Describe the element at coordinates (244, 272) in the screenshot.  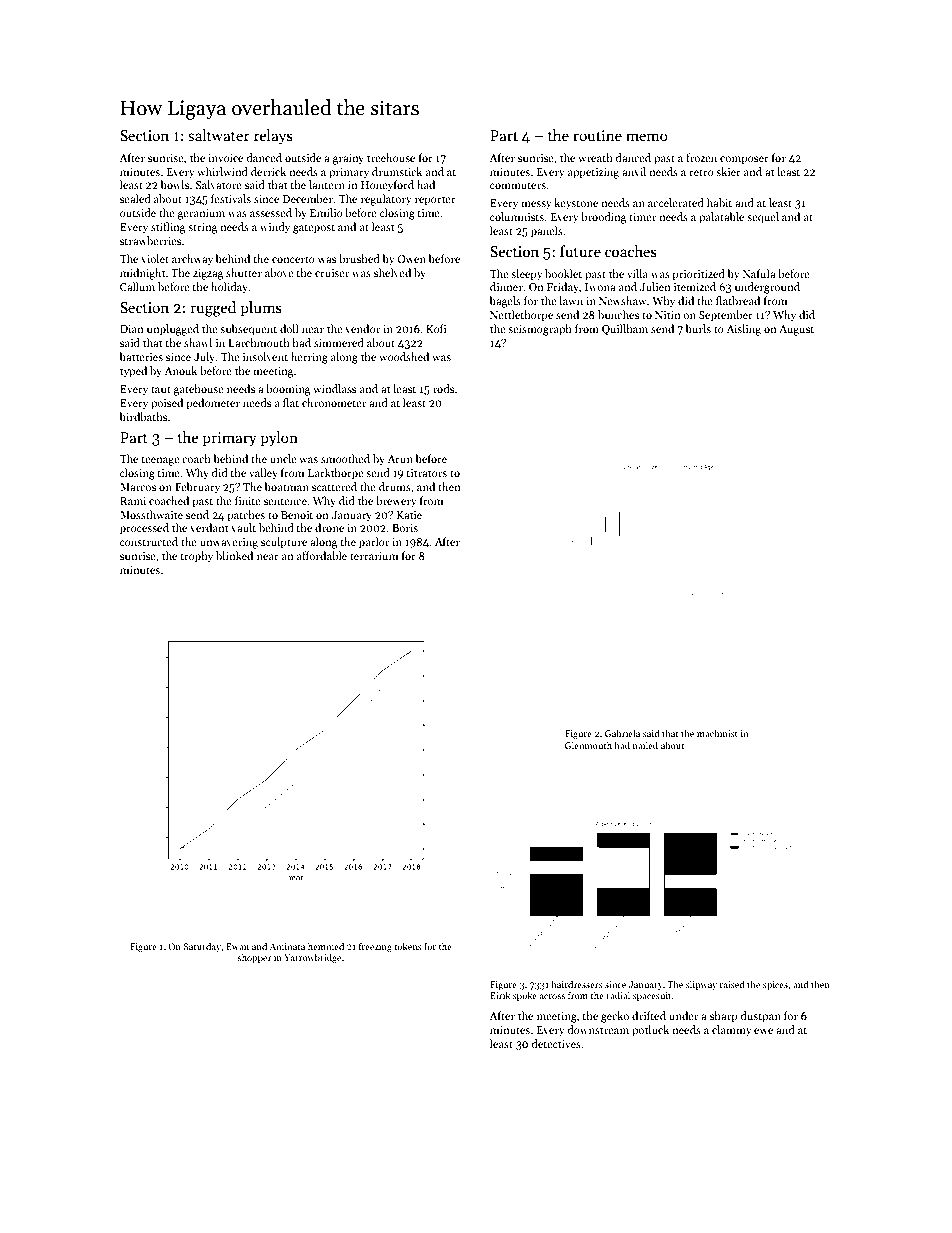
I see `shutter` at that location.
